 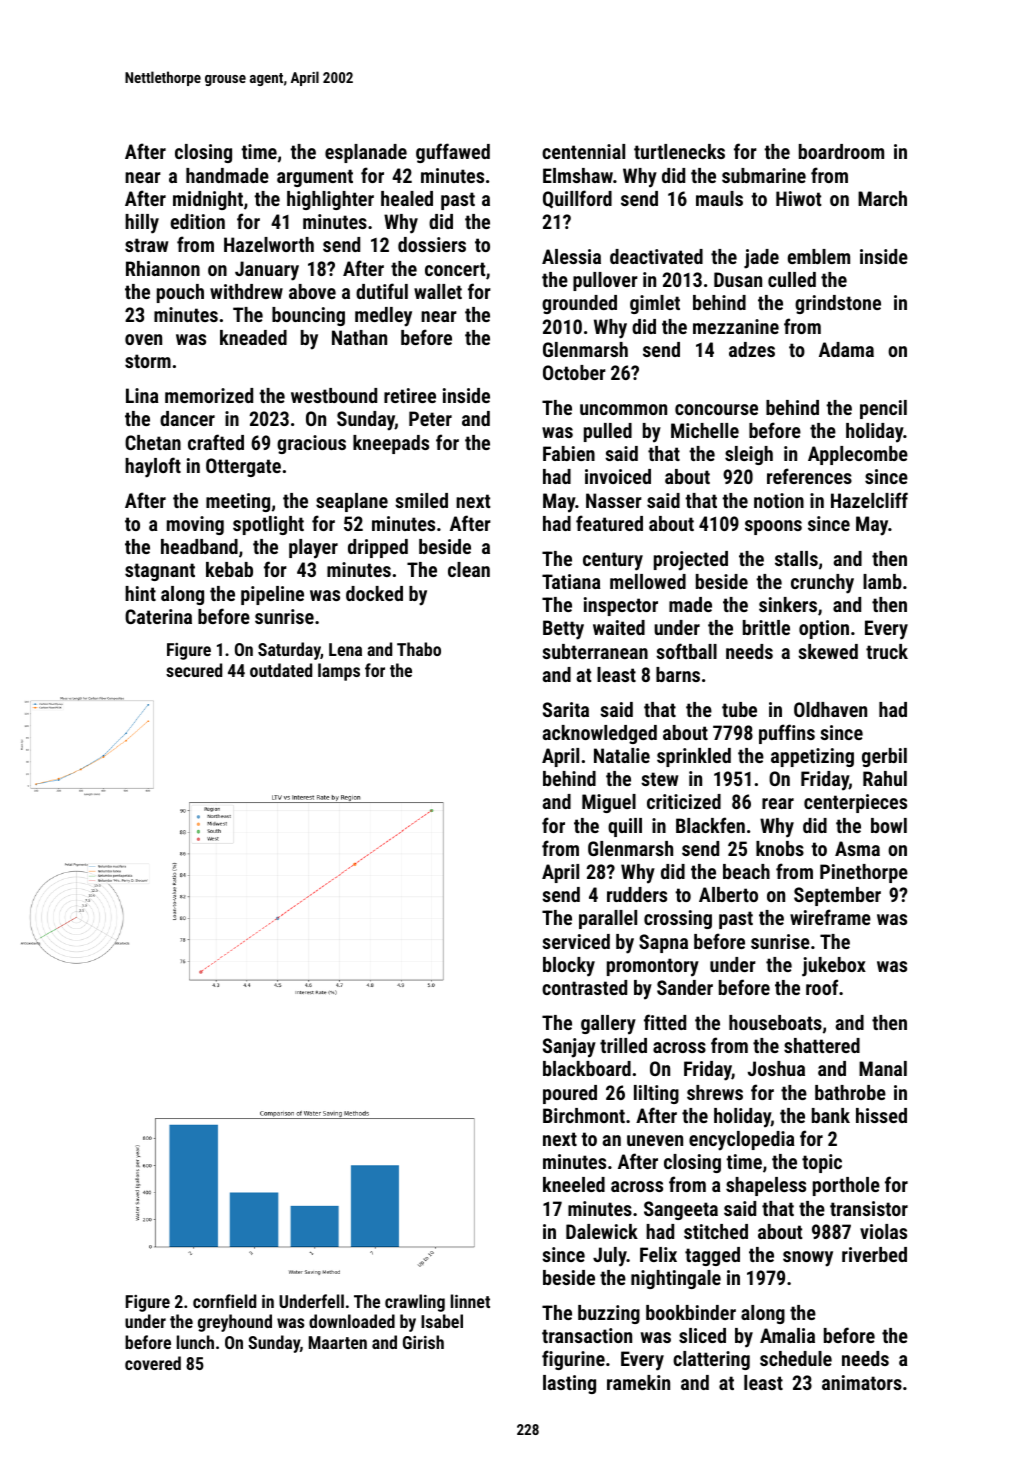 I want to click on esplanade, so click(x=366, y=153).
